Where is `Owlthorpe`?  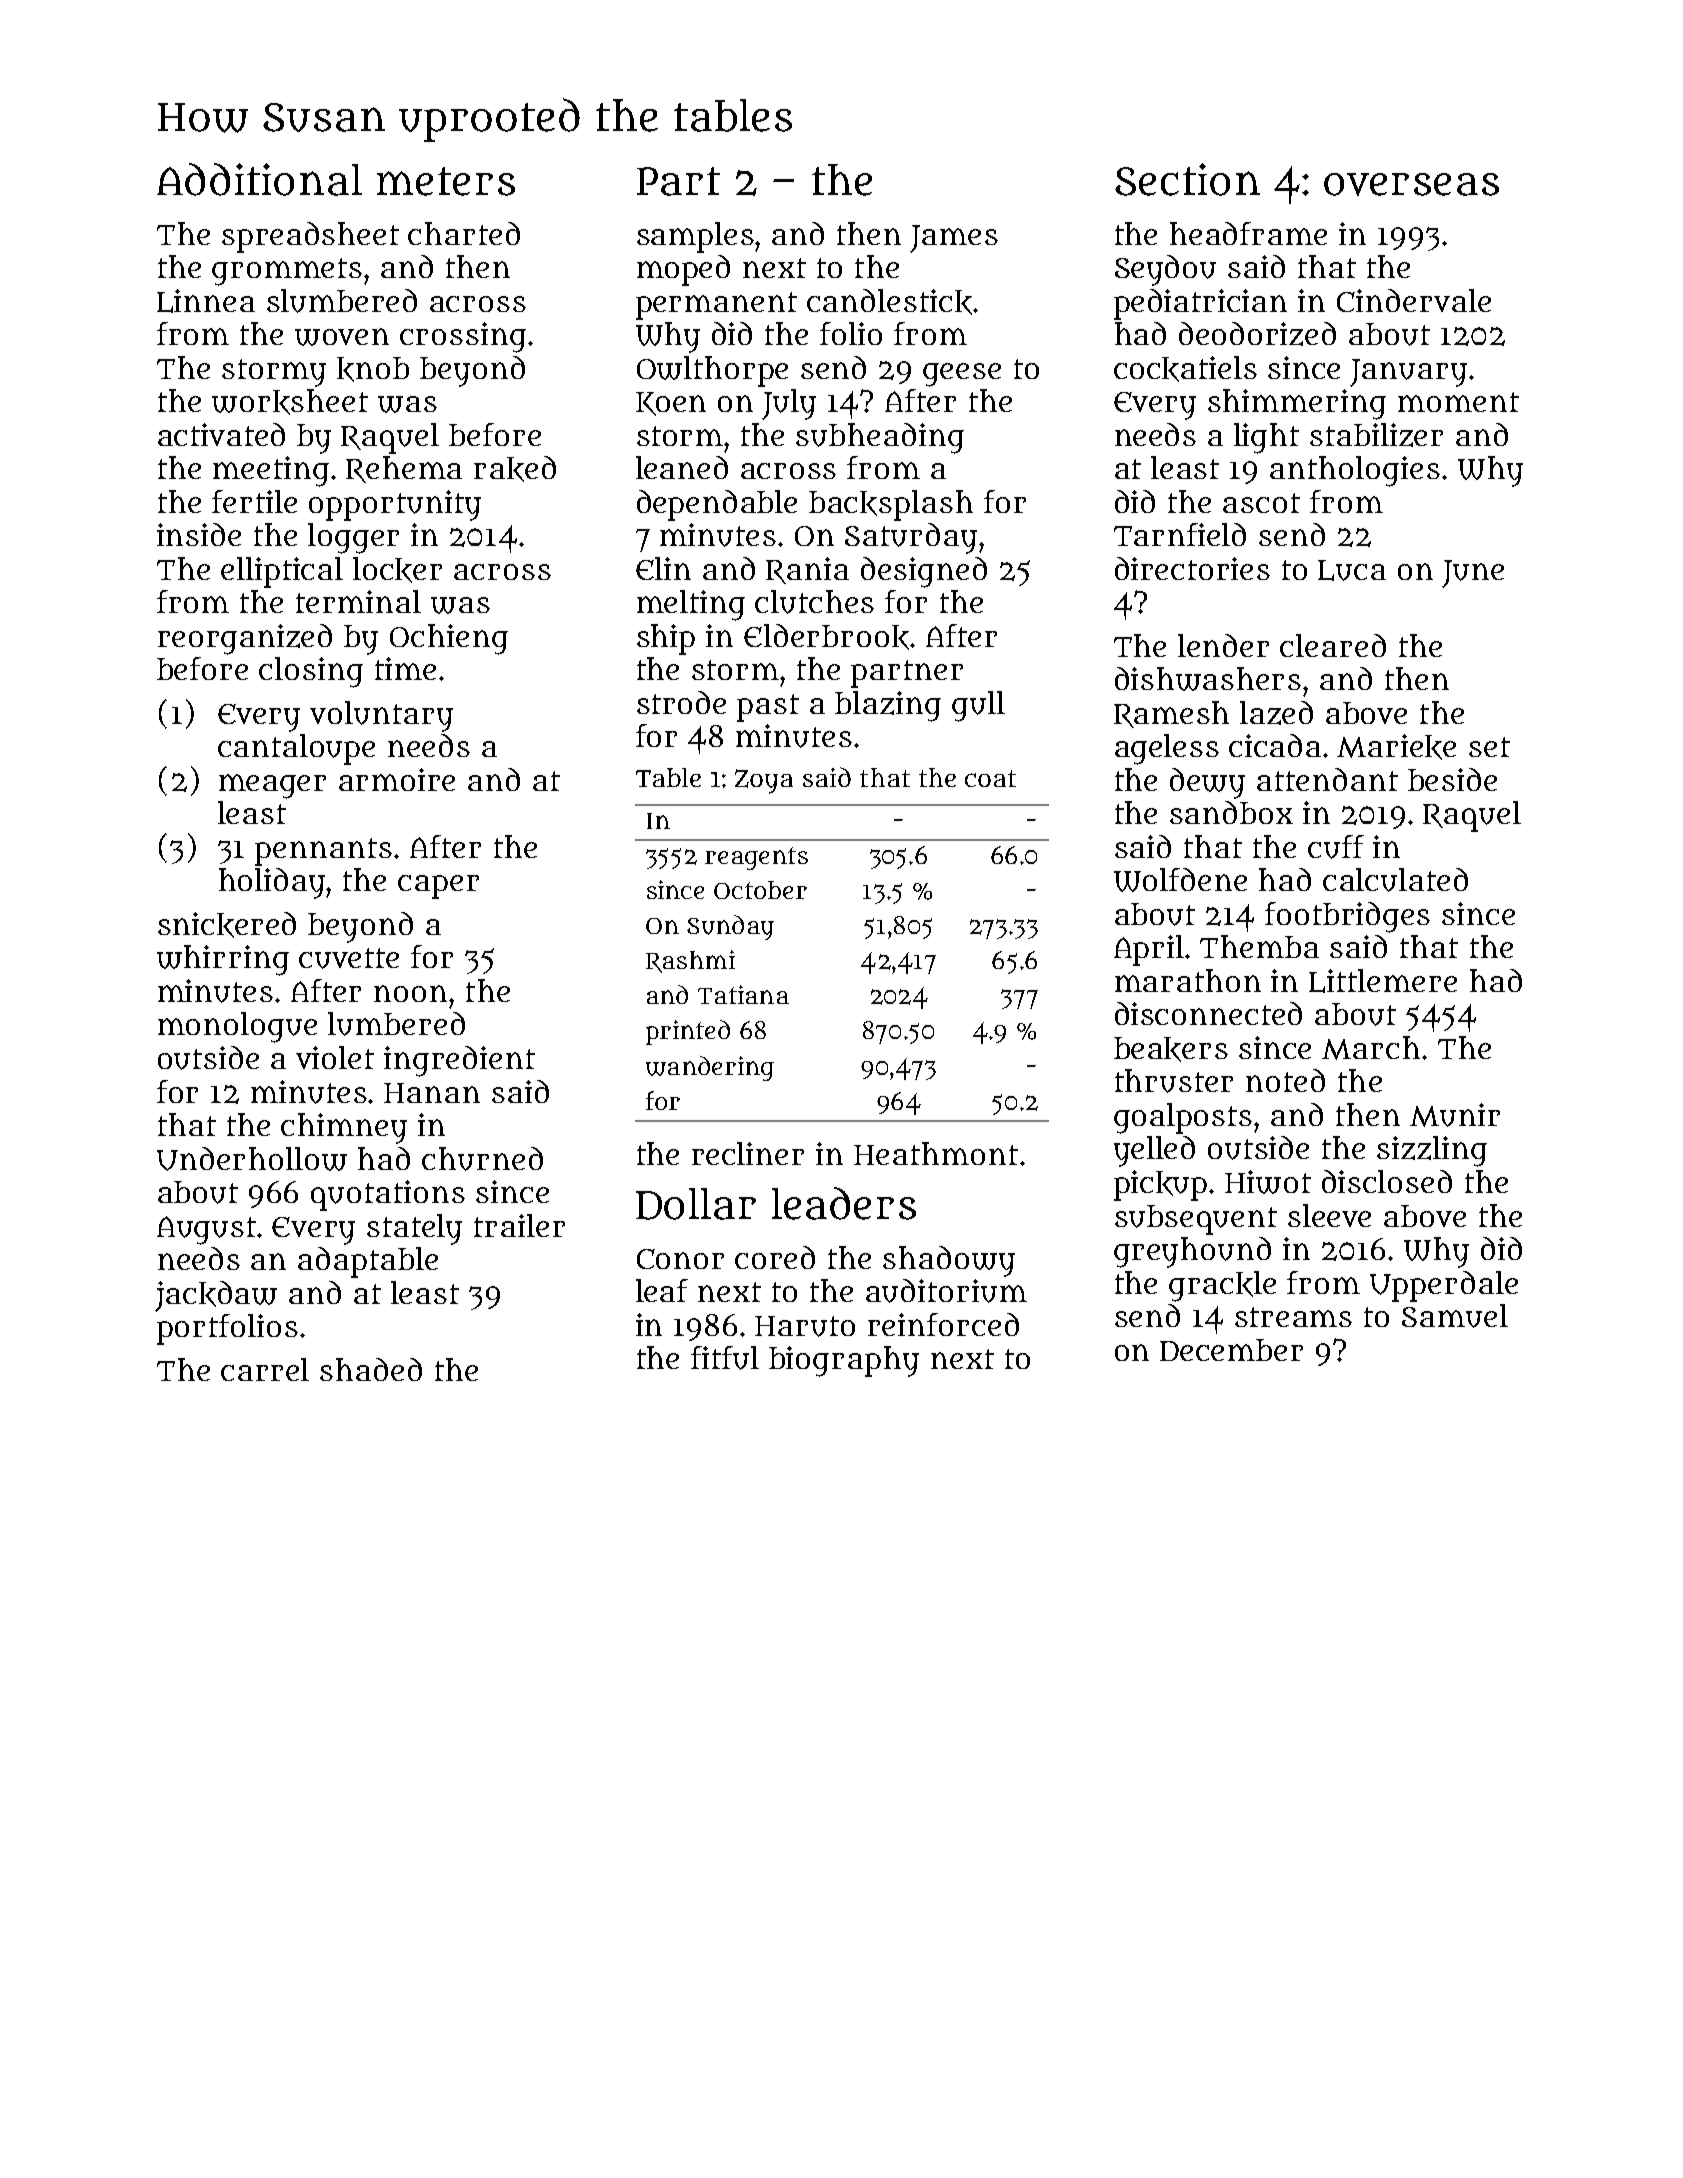 Owlthorpe is located at coordinates (712, 371).
